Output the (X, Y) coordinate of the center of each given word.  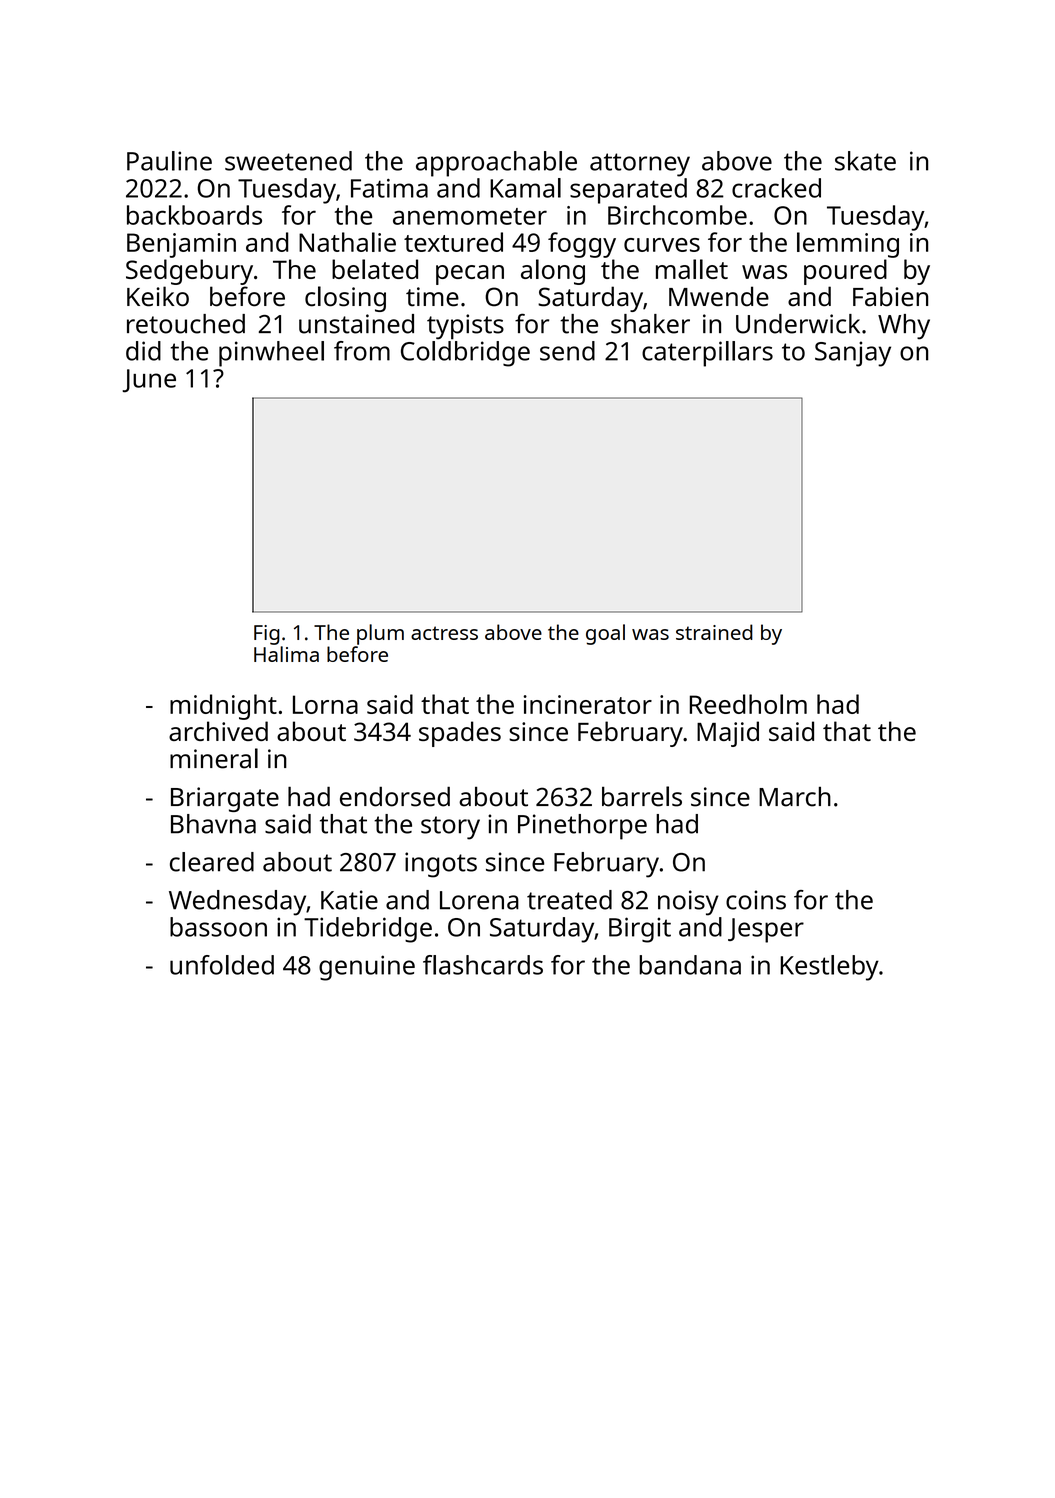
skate (865, 161)
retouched (186, 324)
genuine (367, 968)
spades (460, 734)
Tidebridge (368, 930)
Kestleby (829, 968)
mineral (214, 758)
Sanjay (853, 354)
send (567, 351)
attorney (640, 165)
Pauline (169, 161)
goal (605, 634)
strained (714, 632)
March (795, 797)
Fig (267, 635)
